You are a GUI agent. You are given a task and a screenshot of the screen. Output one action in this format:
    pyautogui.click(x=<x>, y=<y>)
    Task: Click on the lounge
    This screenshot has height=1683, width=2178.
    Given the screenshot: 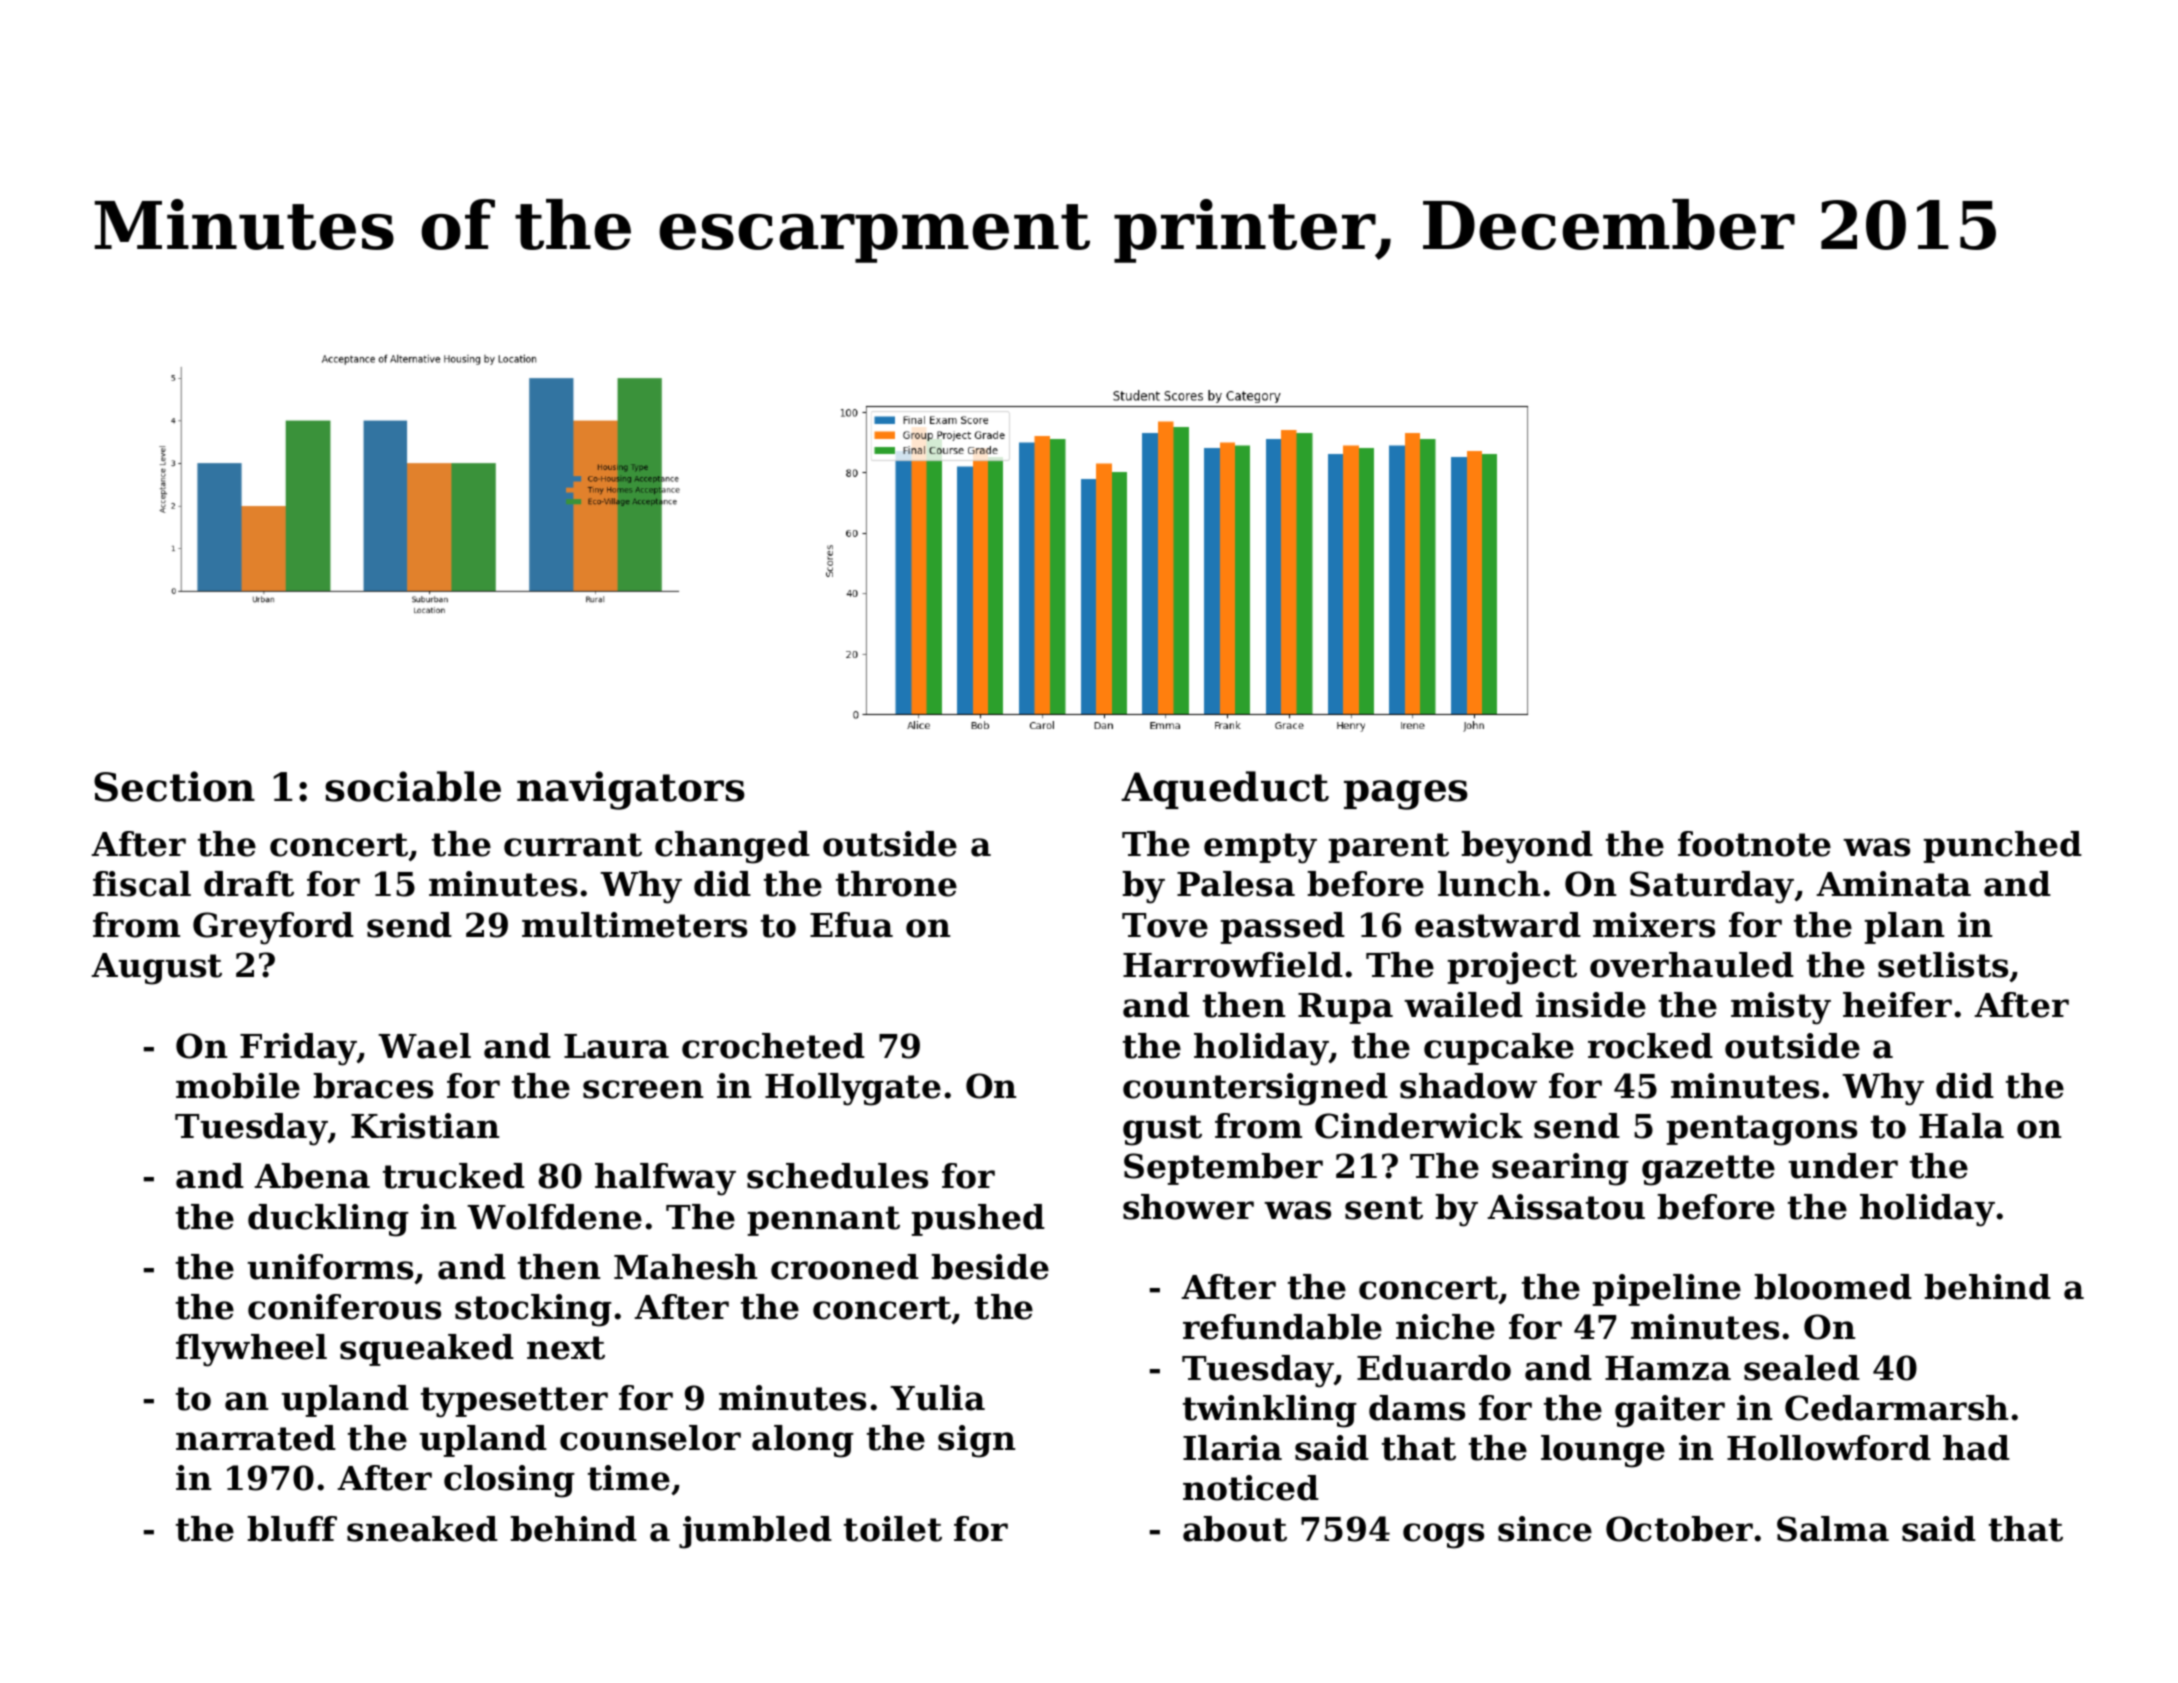 What is the action you would take?
    pyautogui.click(x=1603, y=1451)
